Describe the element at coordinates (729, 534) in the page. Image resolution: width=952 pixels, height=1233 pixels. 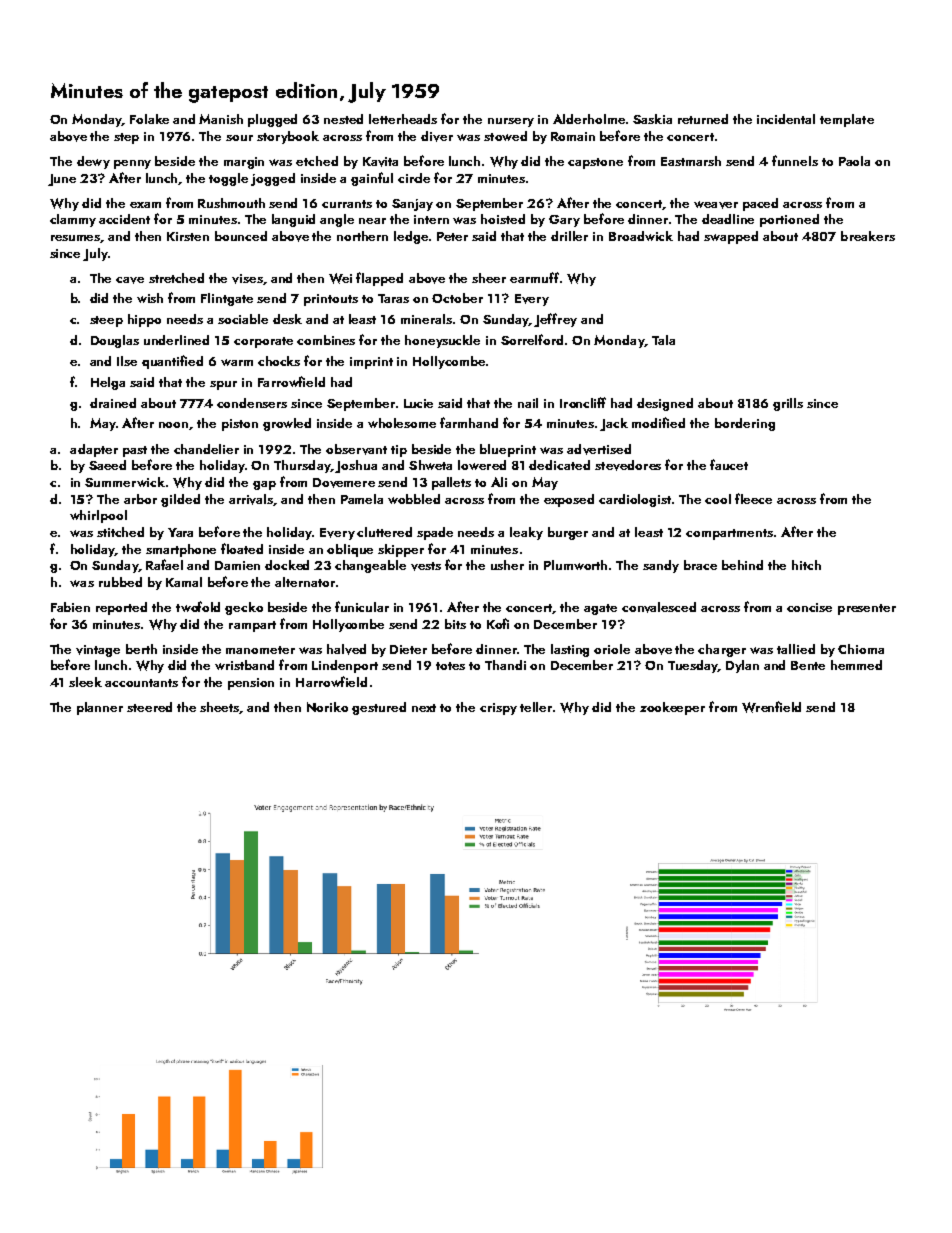
I see `compartments` at that location.
